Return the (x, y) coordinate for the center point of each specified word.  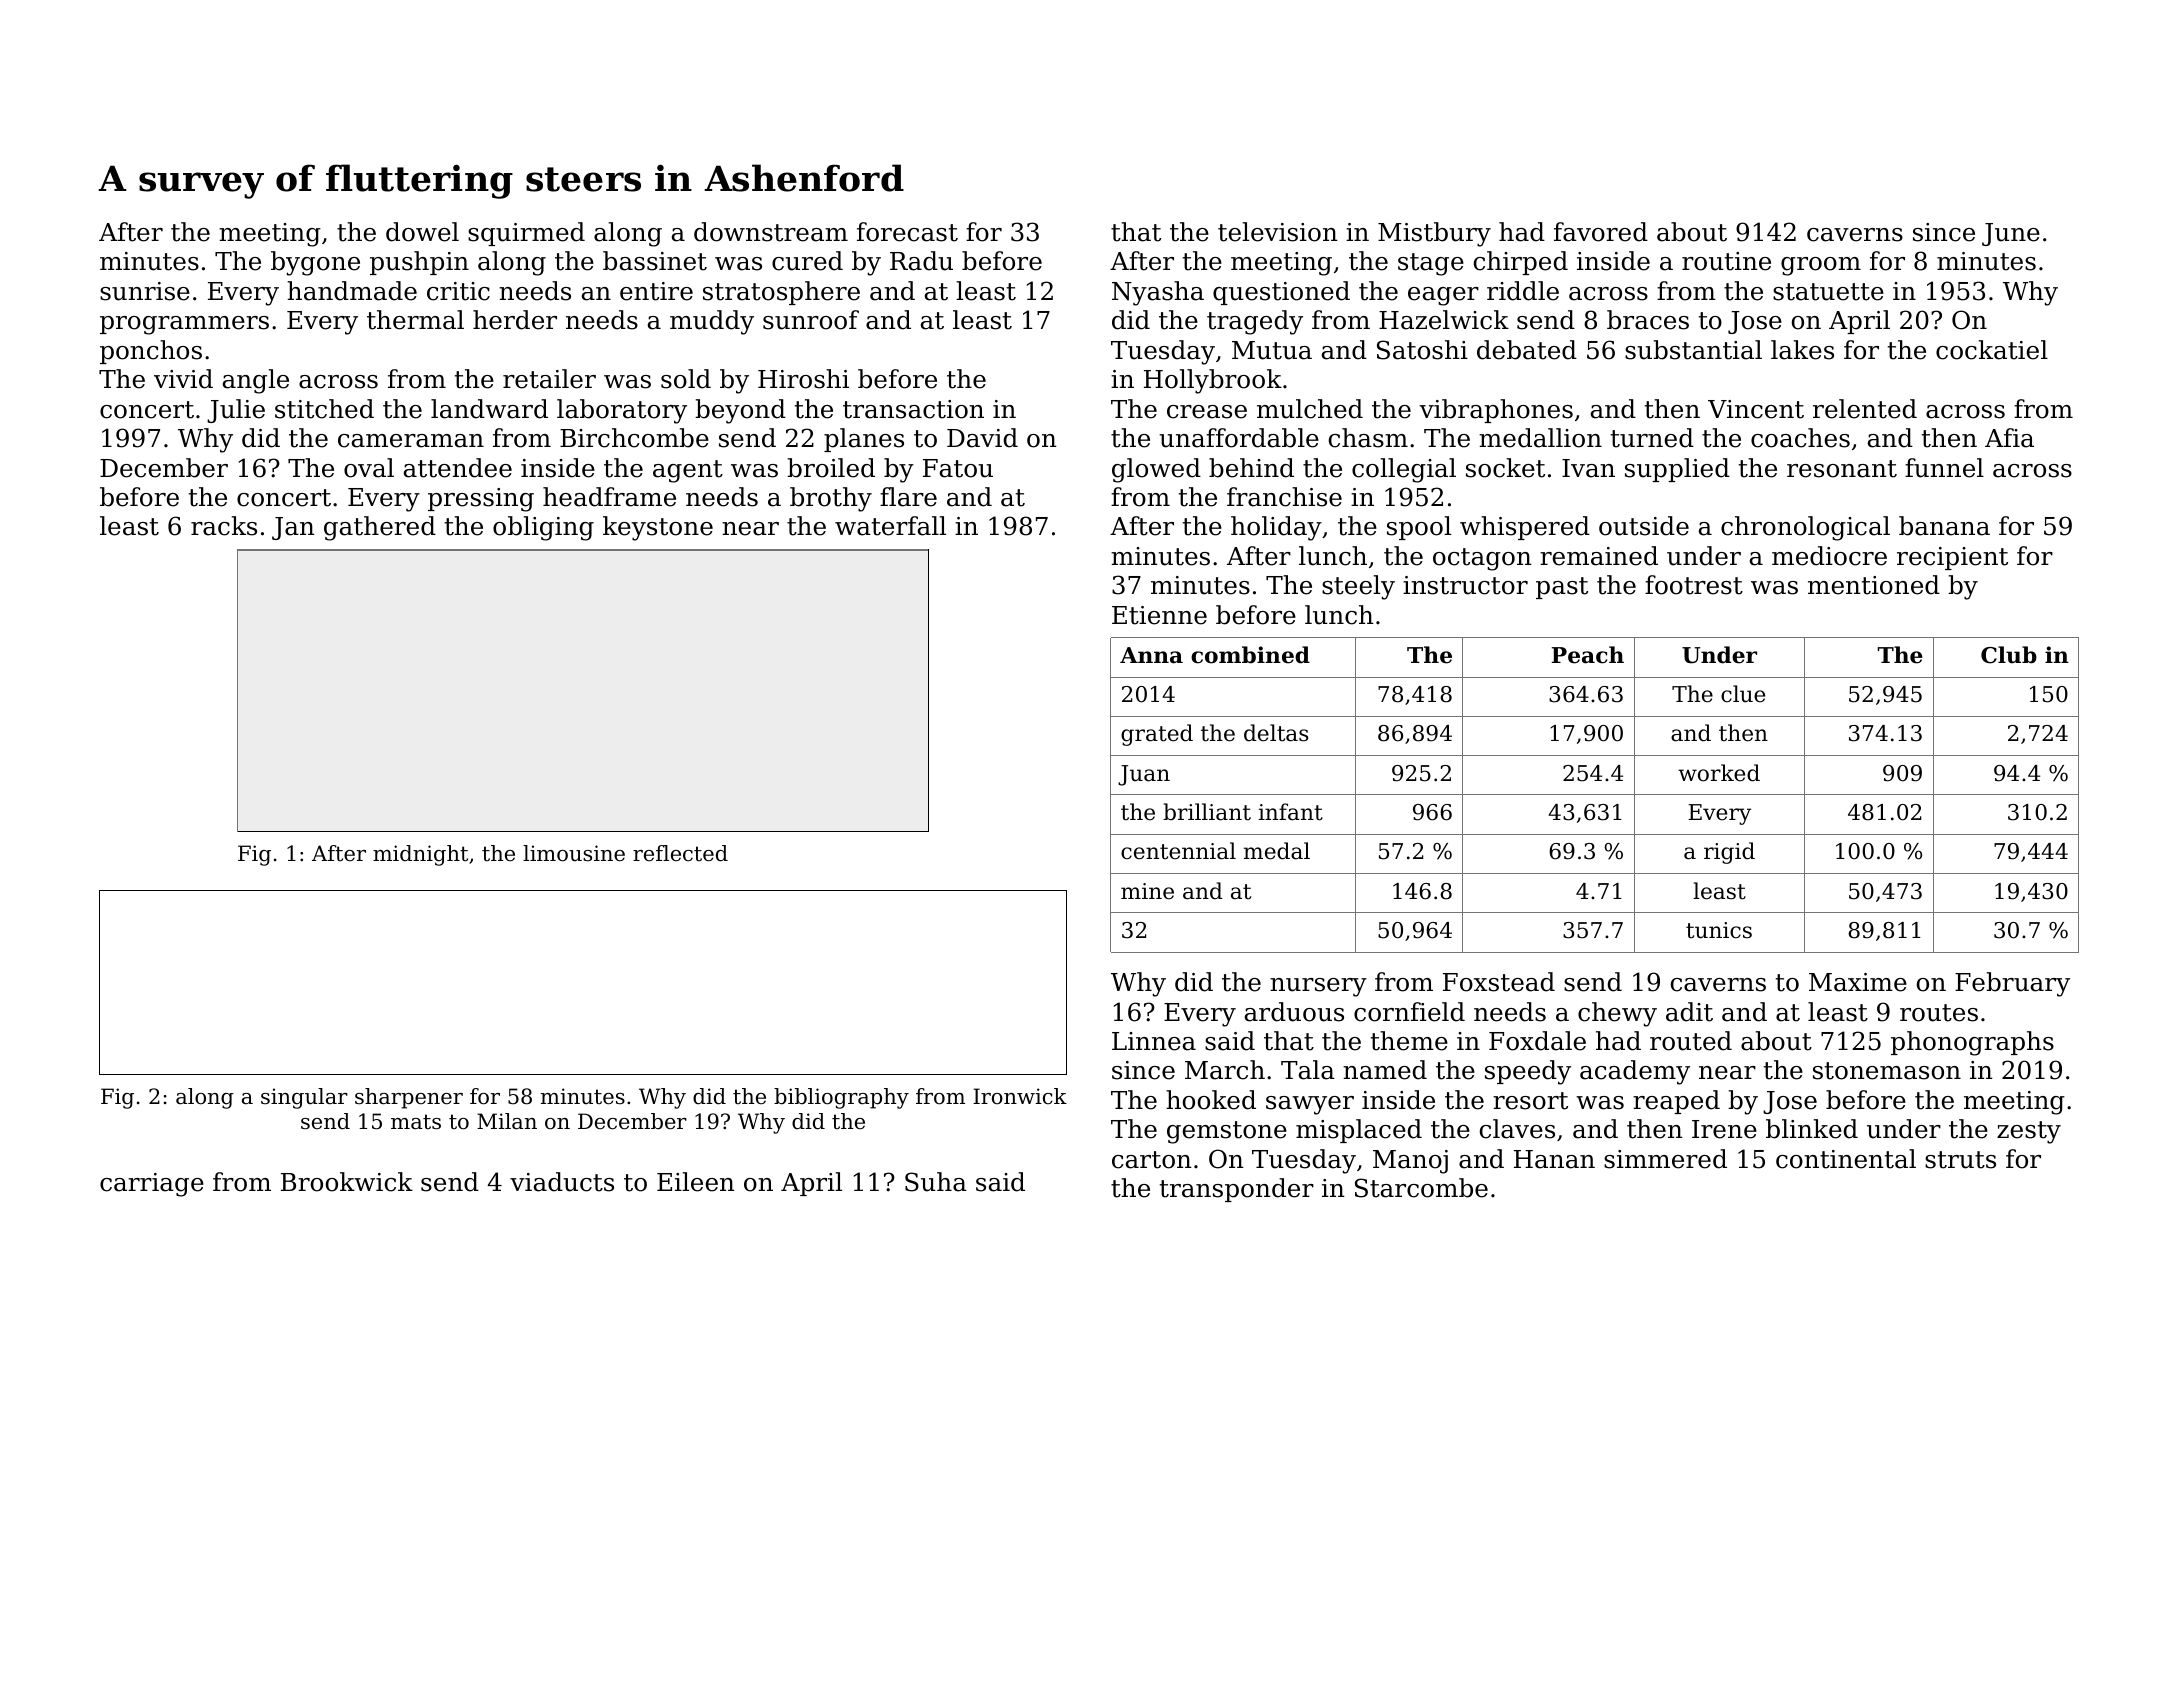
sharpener (409, 1098)
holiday (1276, 528)
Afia (2009, 438)
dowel (422, 232)
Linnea (1154, 1041)
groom (1821, 266)
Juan (1144, 775)
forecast (907, 232)
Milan (507, 1121)
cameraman (411, 441)
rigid (1729, 853)
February (2012, 984)
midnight (420, 855)
